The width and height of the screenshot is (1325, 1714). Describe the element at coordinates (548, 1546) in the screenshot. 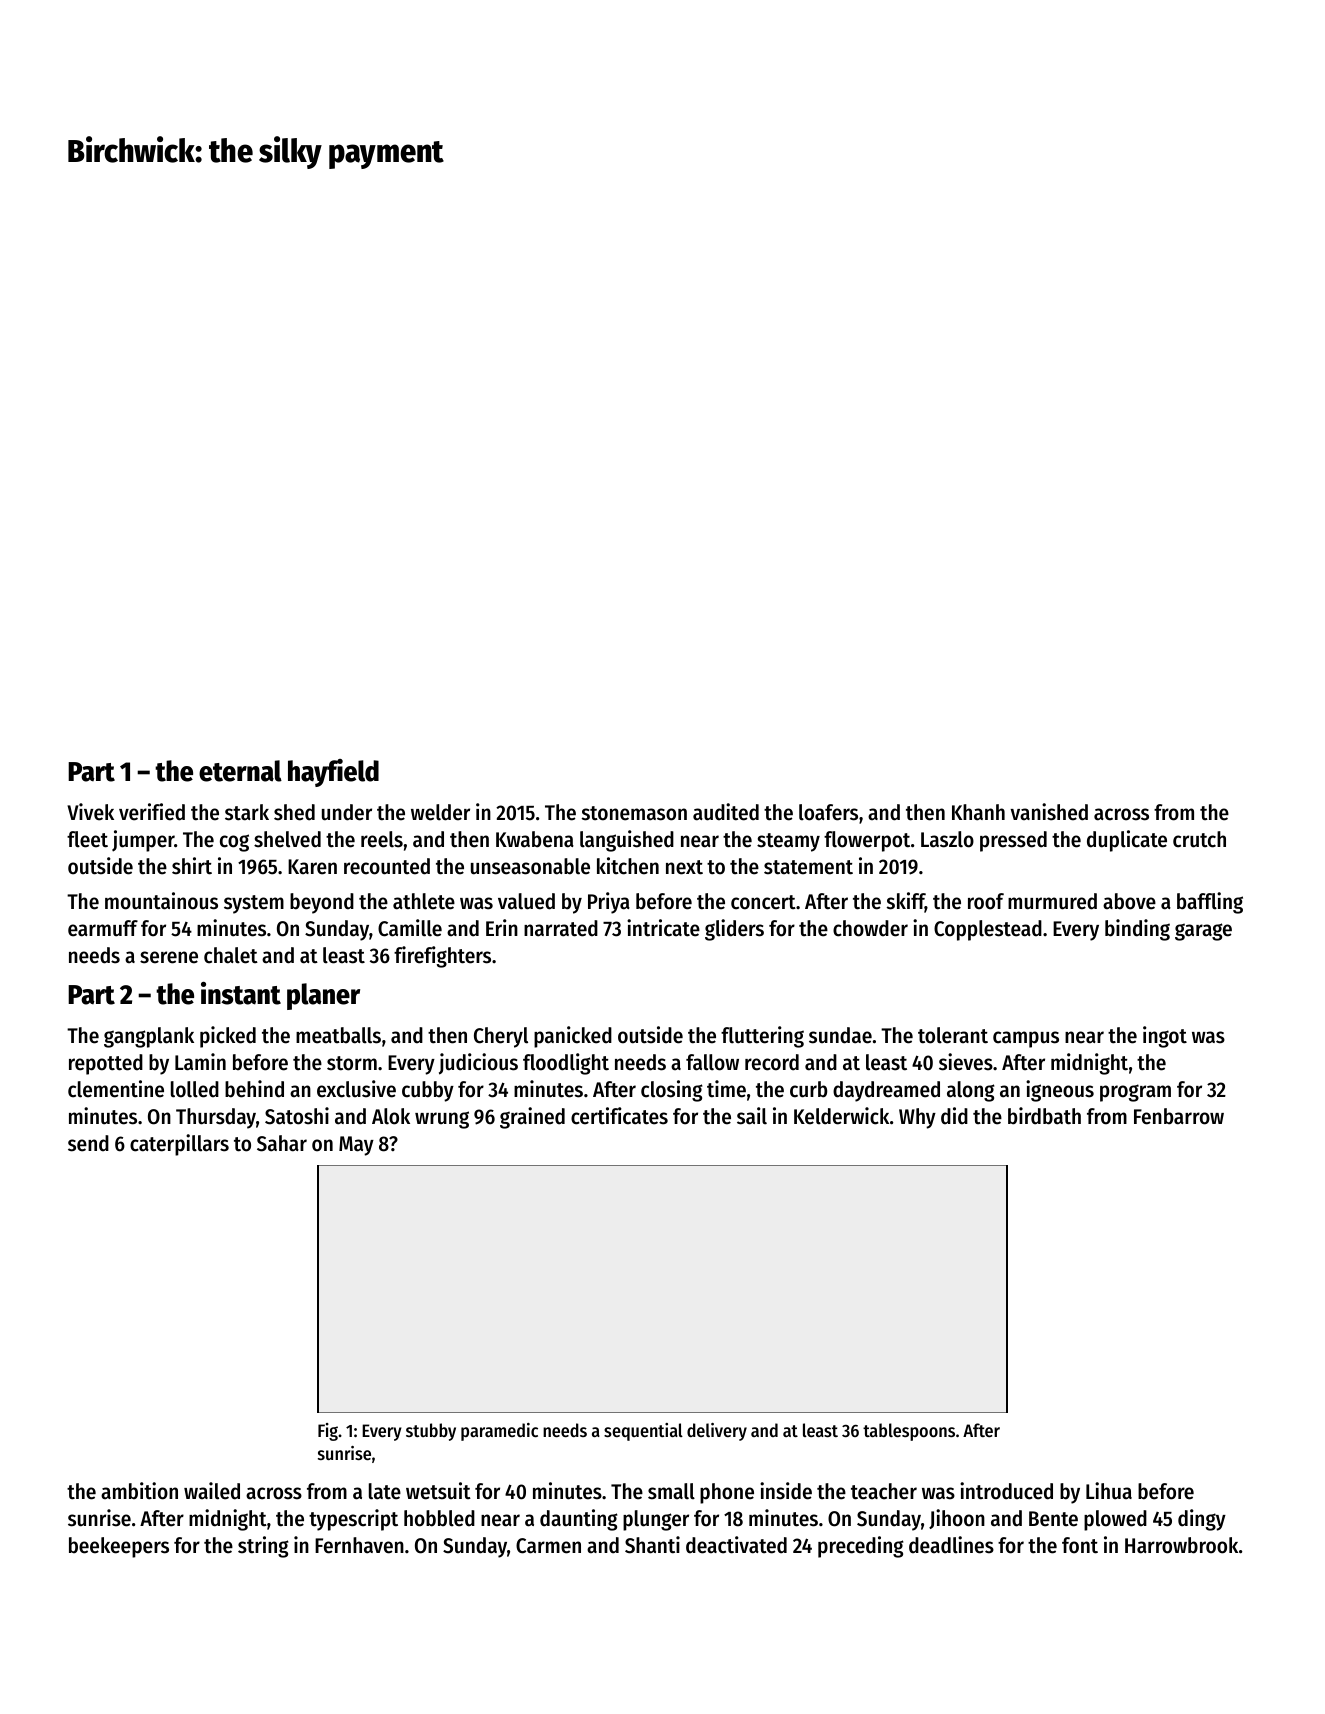

I see `Carmen` at that location.
